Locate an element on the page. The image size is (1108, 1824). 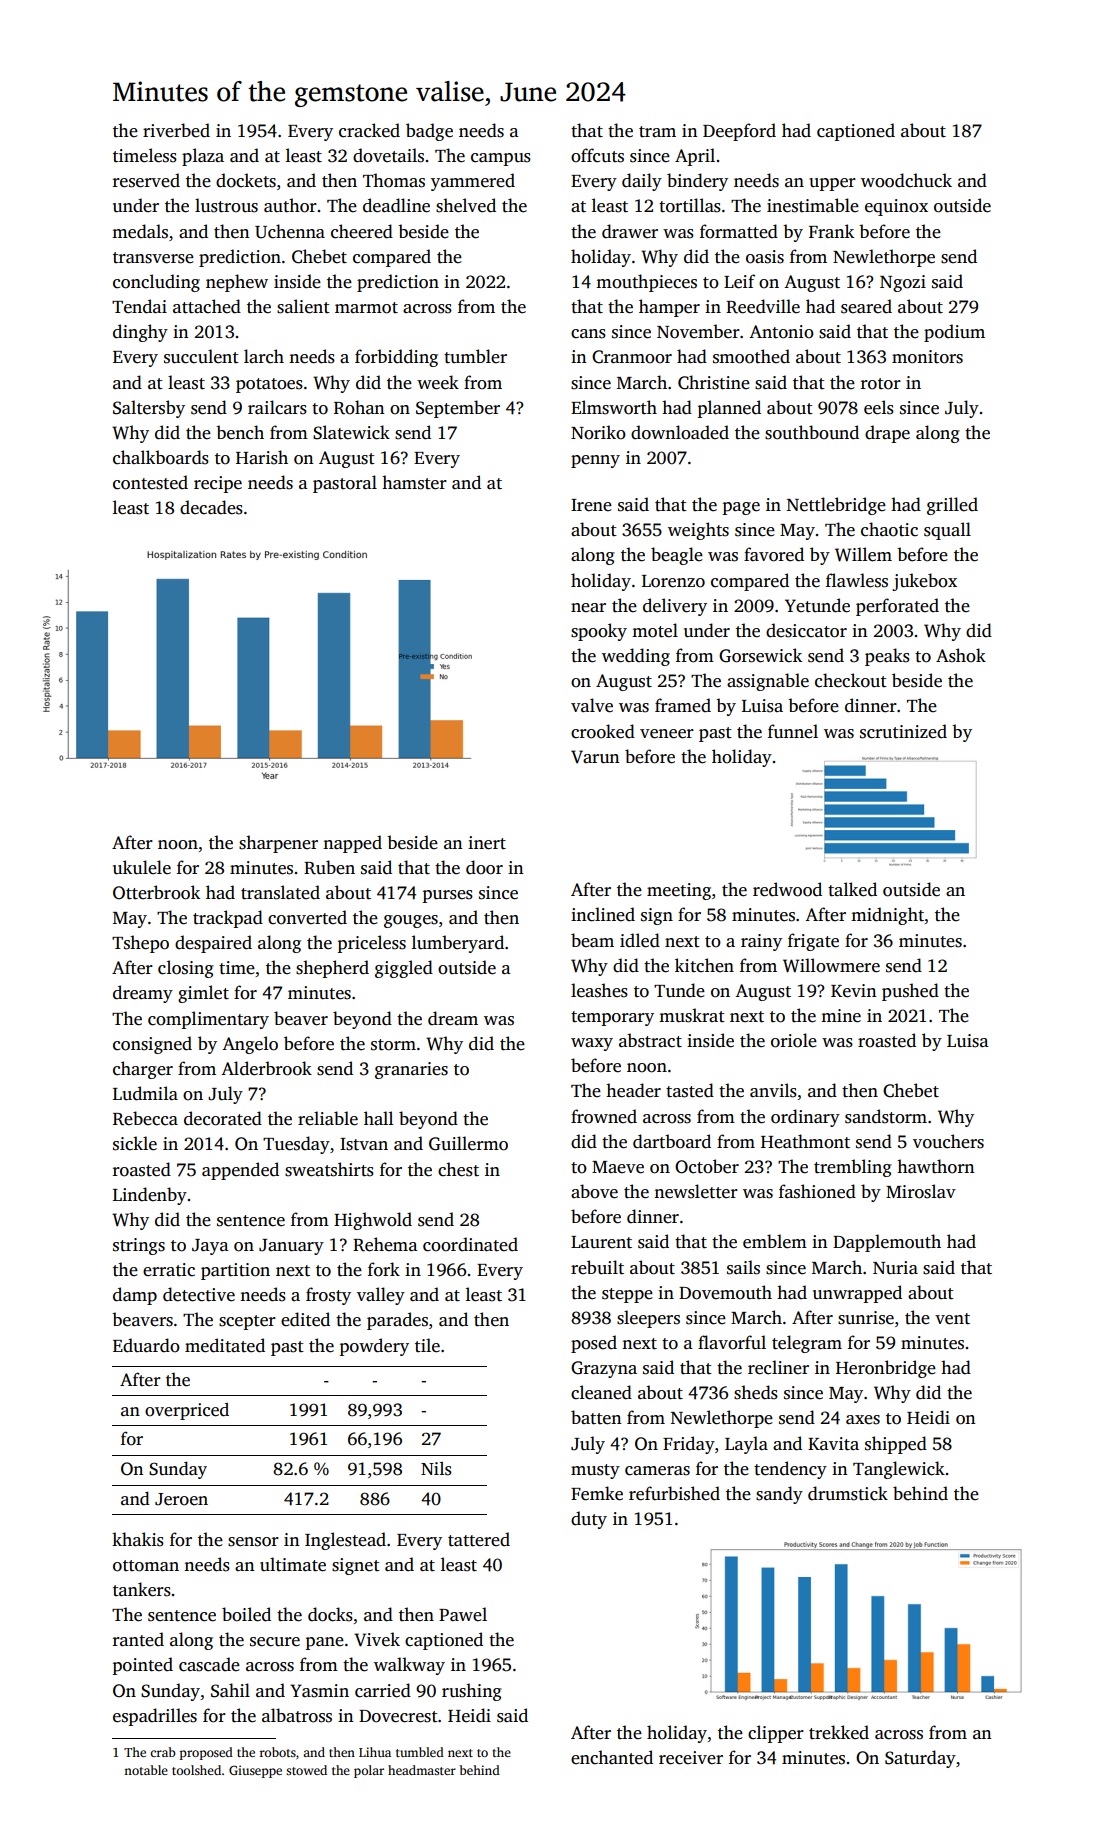
notable is located at coordinates (146, 1770).
